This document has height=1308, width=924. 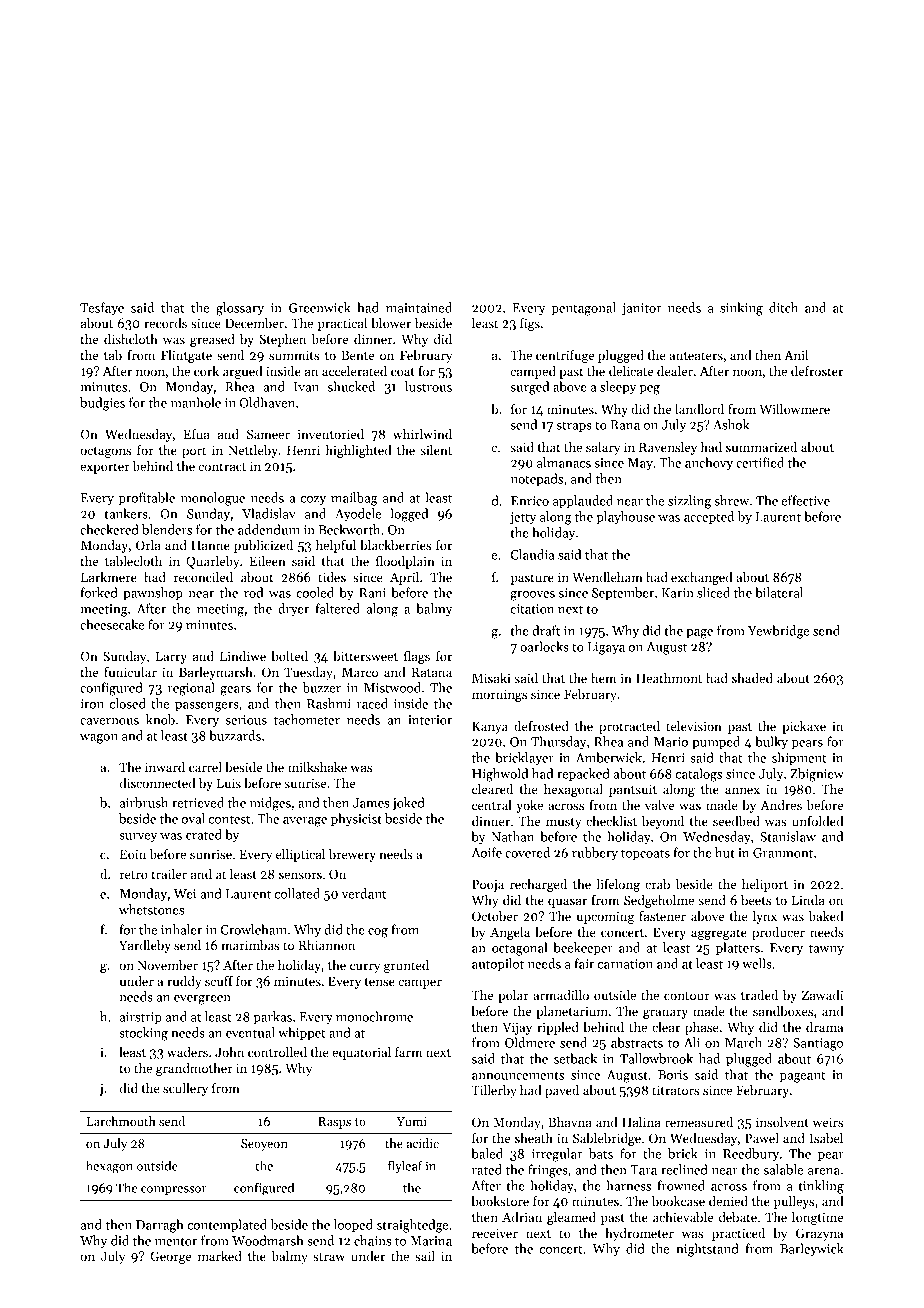 I want to click on shrew, so click(x=732, y=500).
